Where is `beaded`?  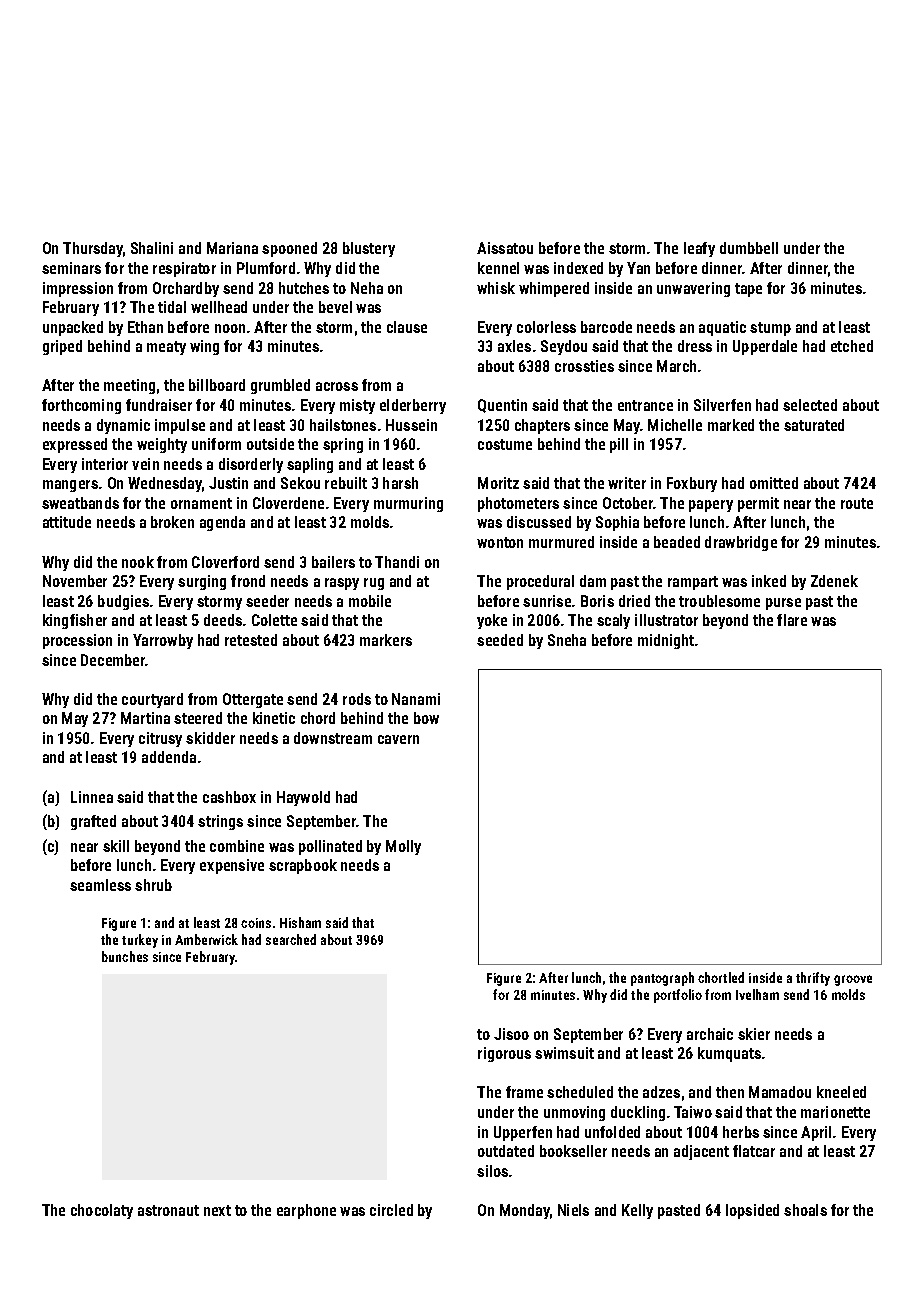
beaded is located at coordinates (677, 542).
